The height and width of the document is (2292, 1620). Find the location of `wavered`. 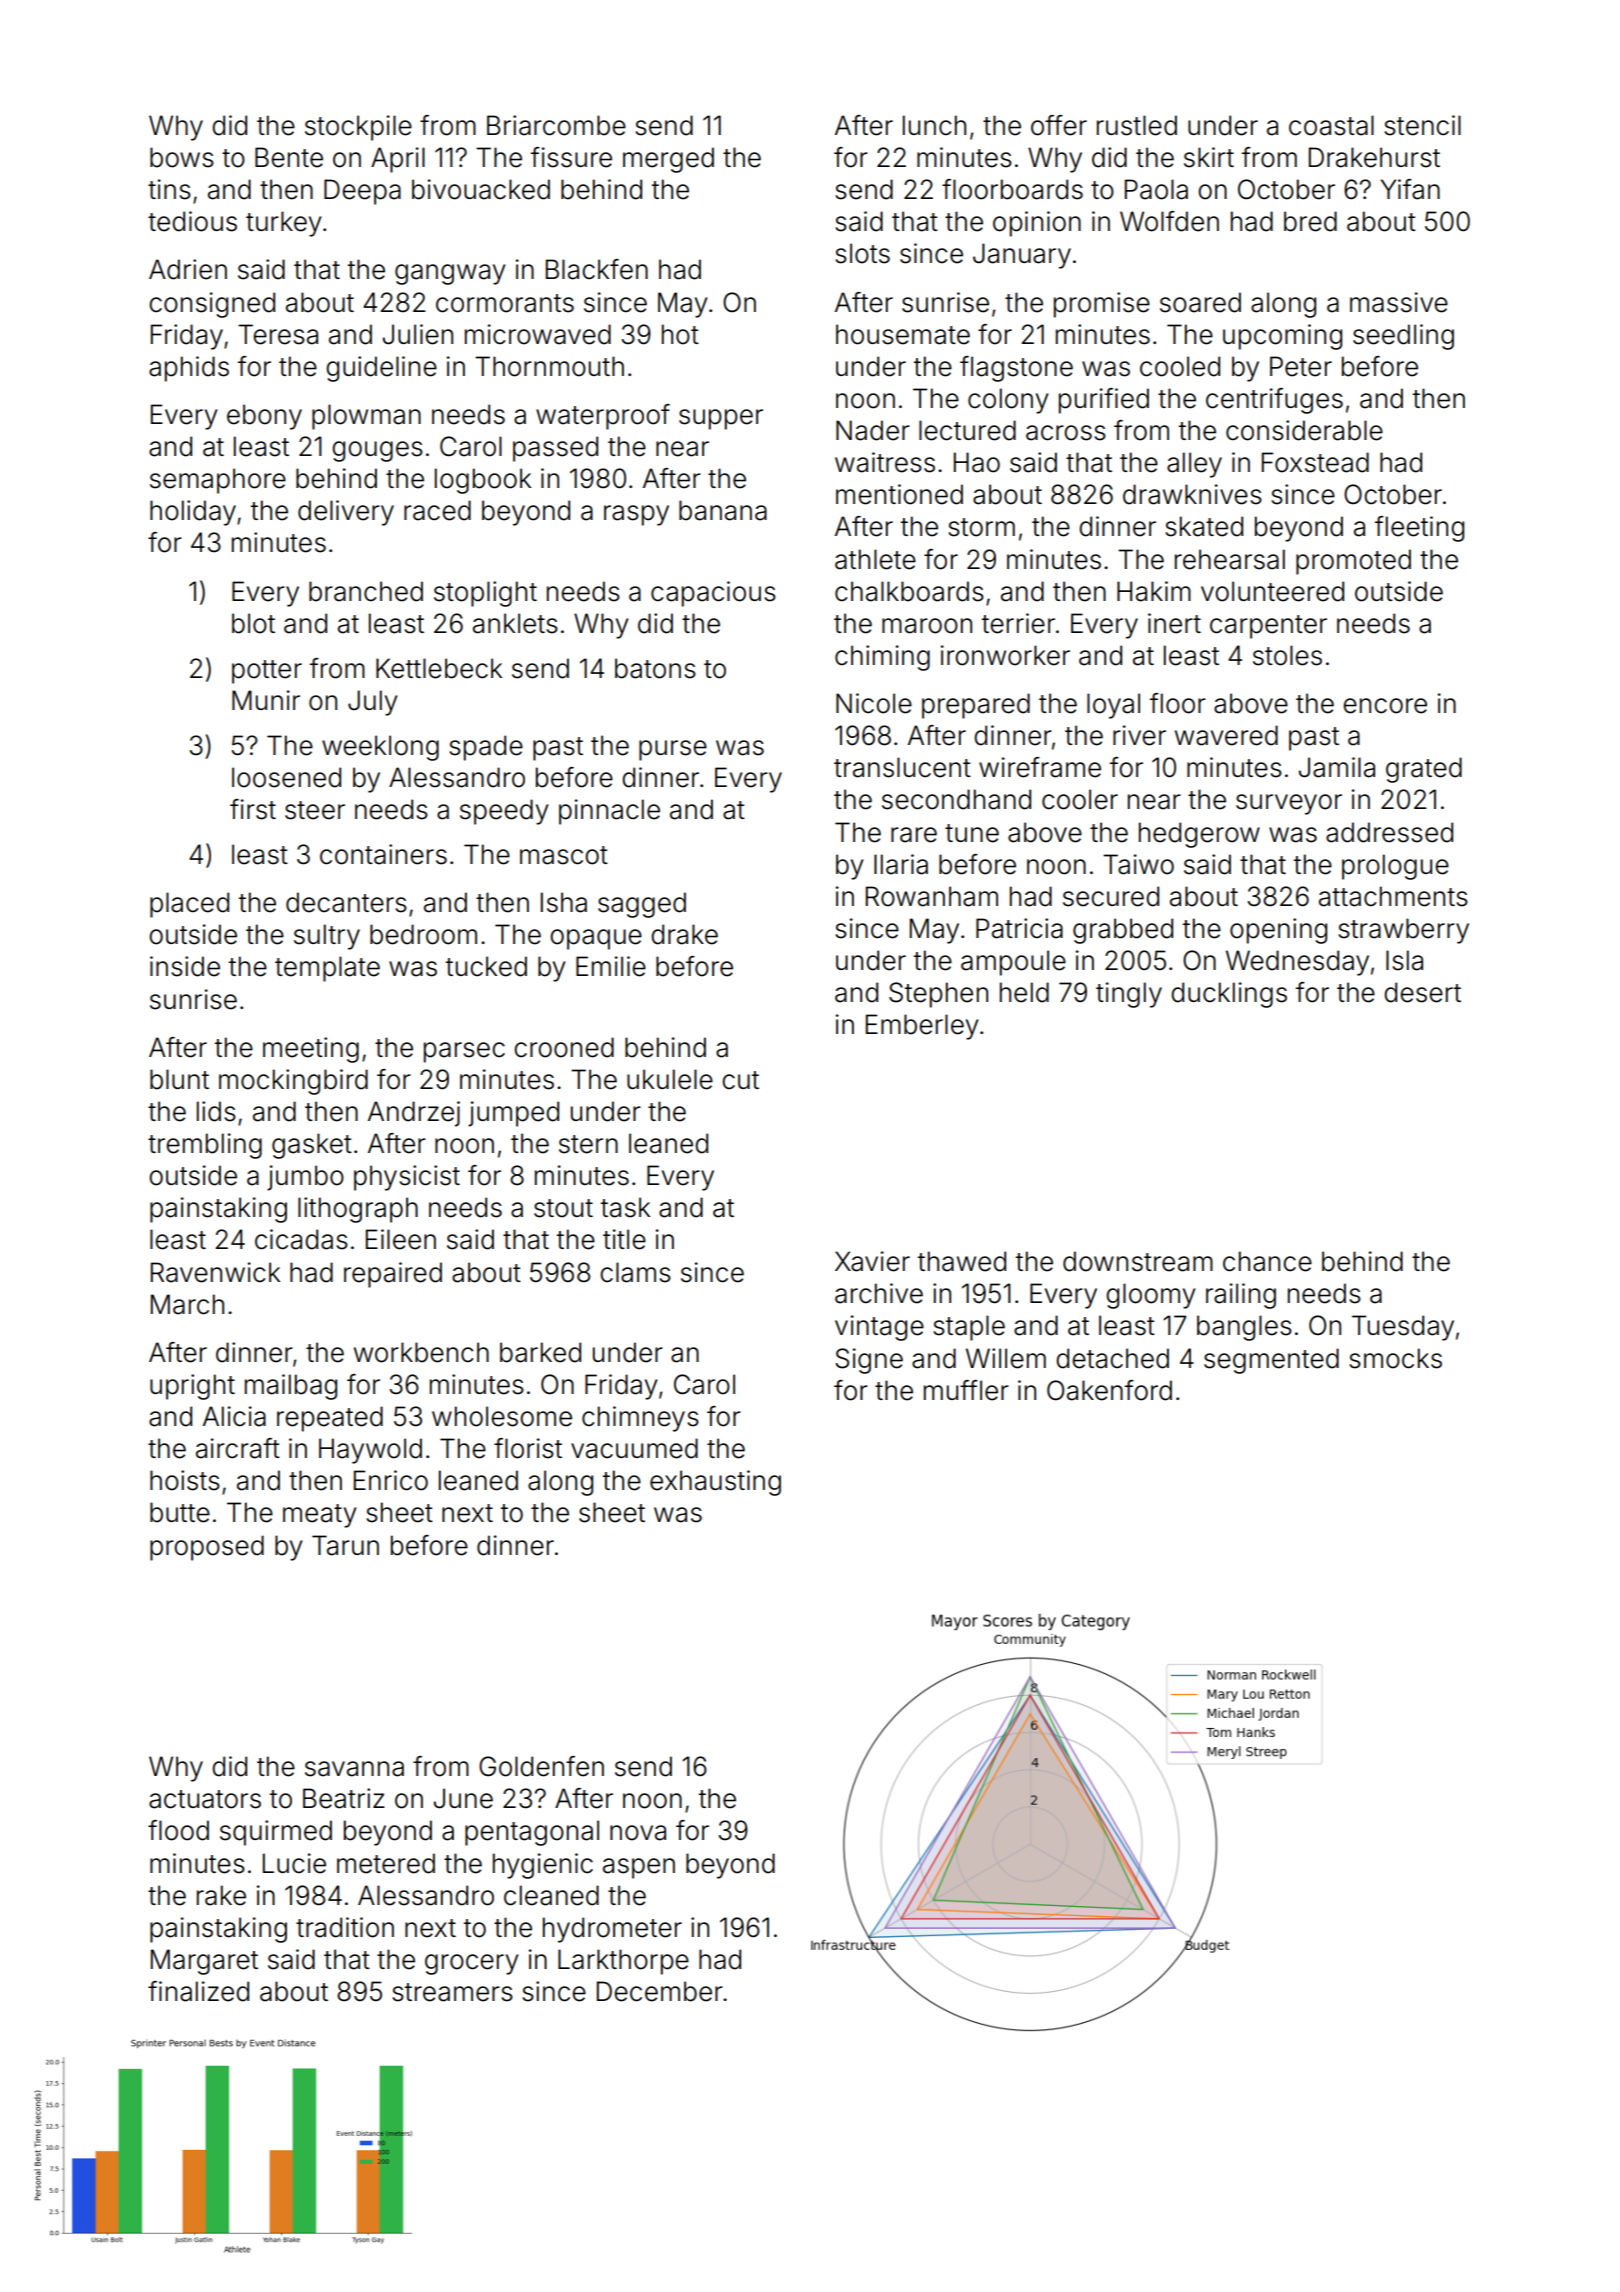

wavered is located at coordinates (1226, 735).
